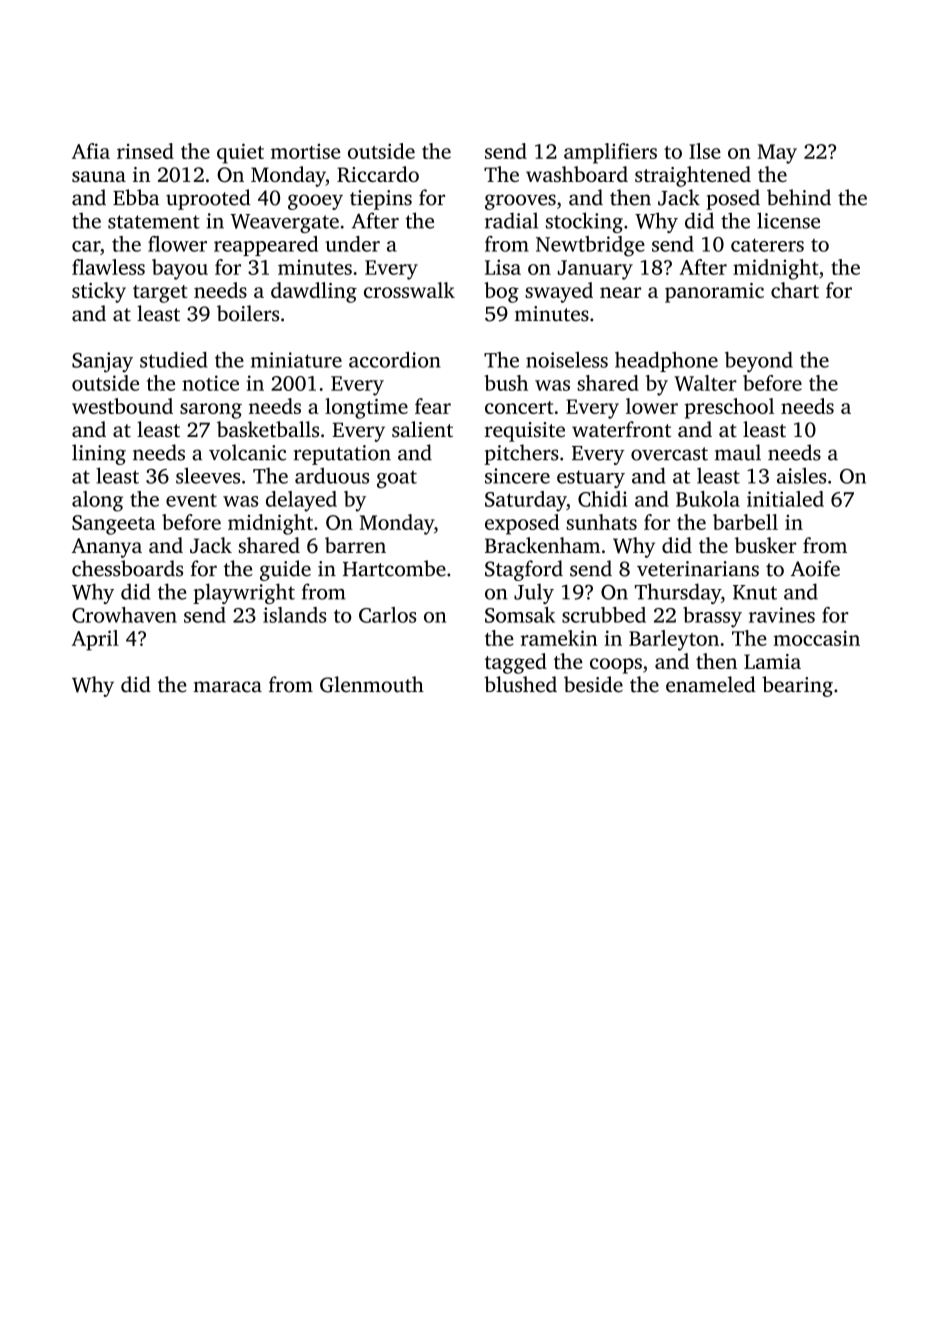 This screenshot has width=940, height=1333. What do you see at coordinates (95, 640) in the screenshot?
I see `April` at bounding box center [95, 640].
